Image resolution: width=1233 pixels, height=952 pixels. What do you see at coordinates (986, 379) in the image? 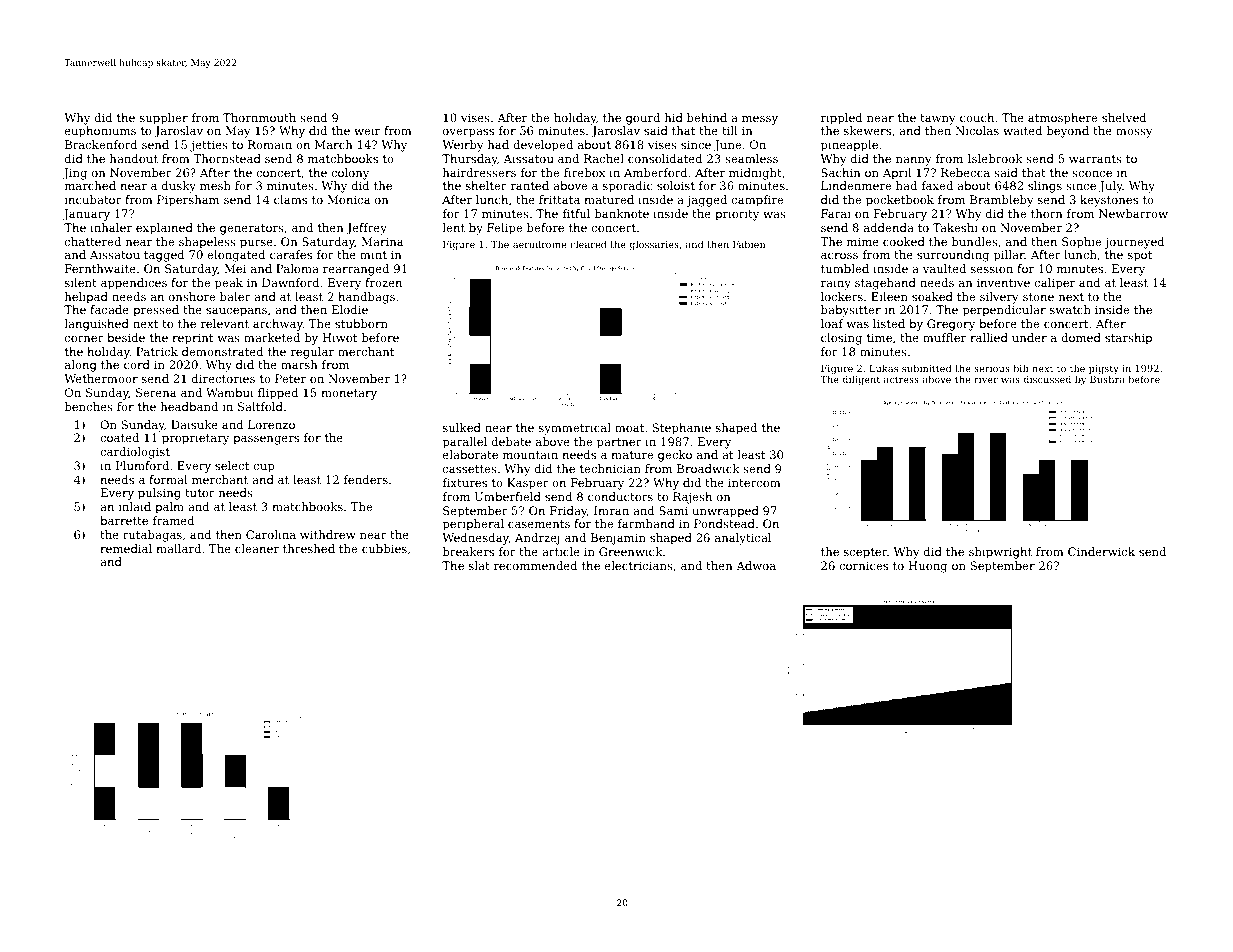
I see `river` at bounding box center [986, 379].
